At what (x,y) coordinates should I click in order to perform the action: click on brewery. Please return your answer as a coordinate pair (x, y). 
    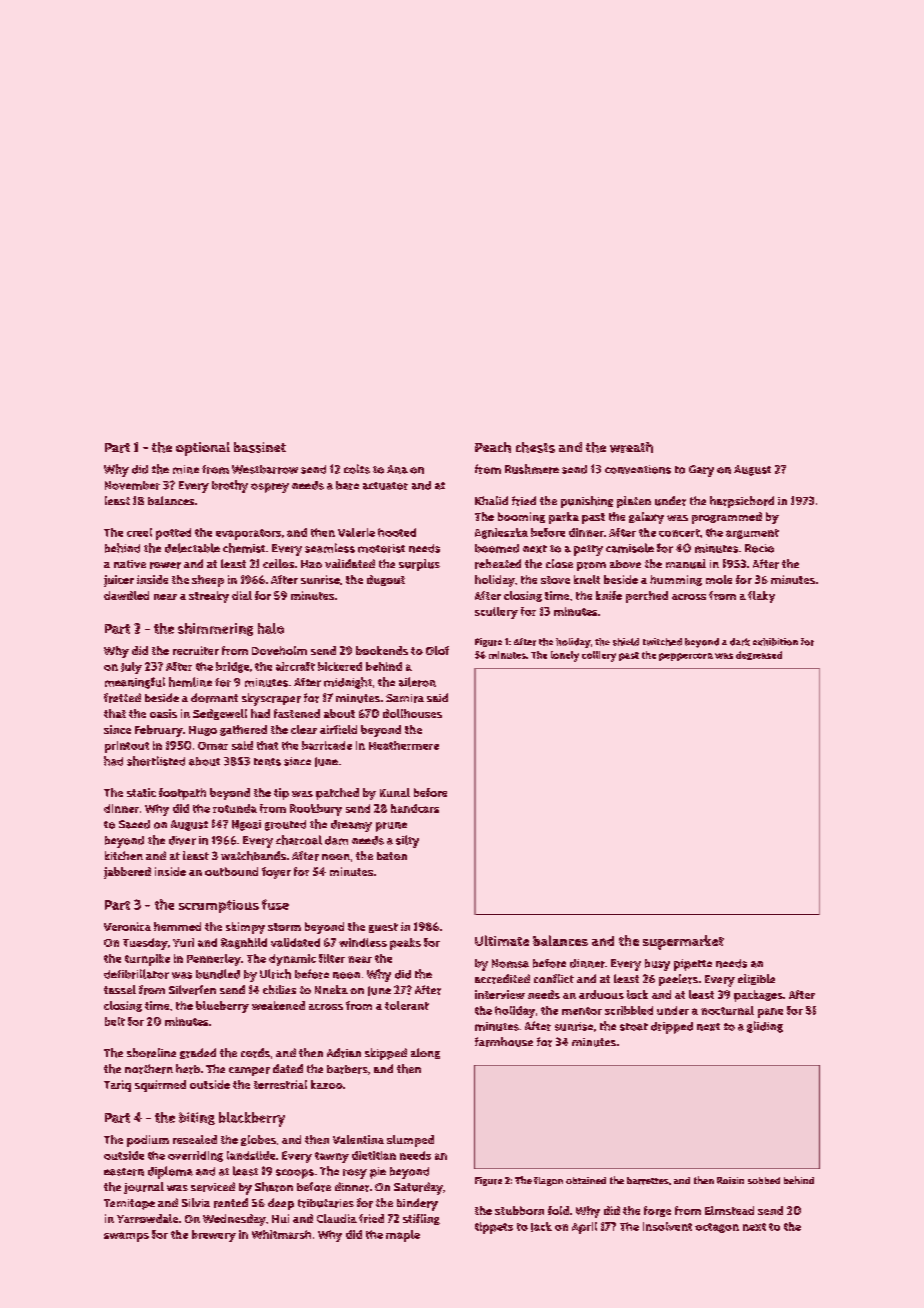
    Looking at the image, I should click on (214, 1236).
